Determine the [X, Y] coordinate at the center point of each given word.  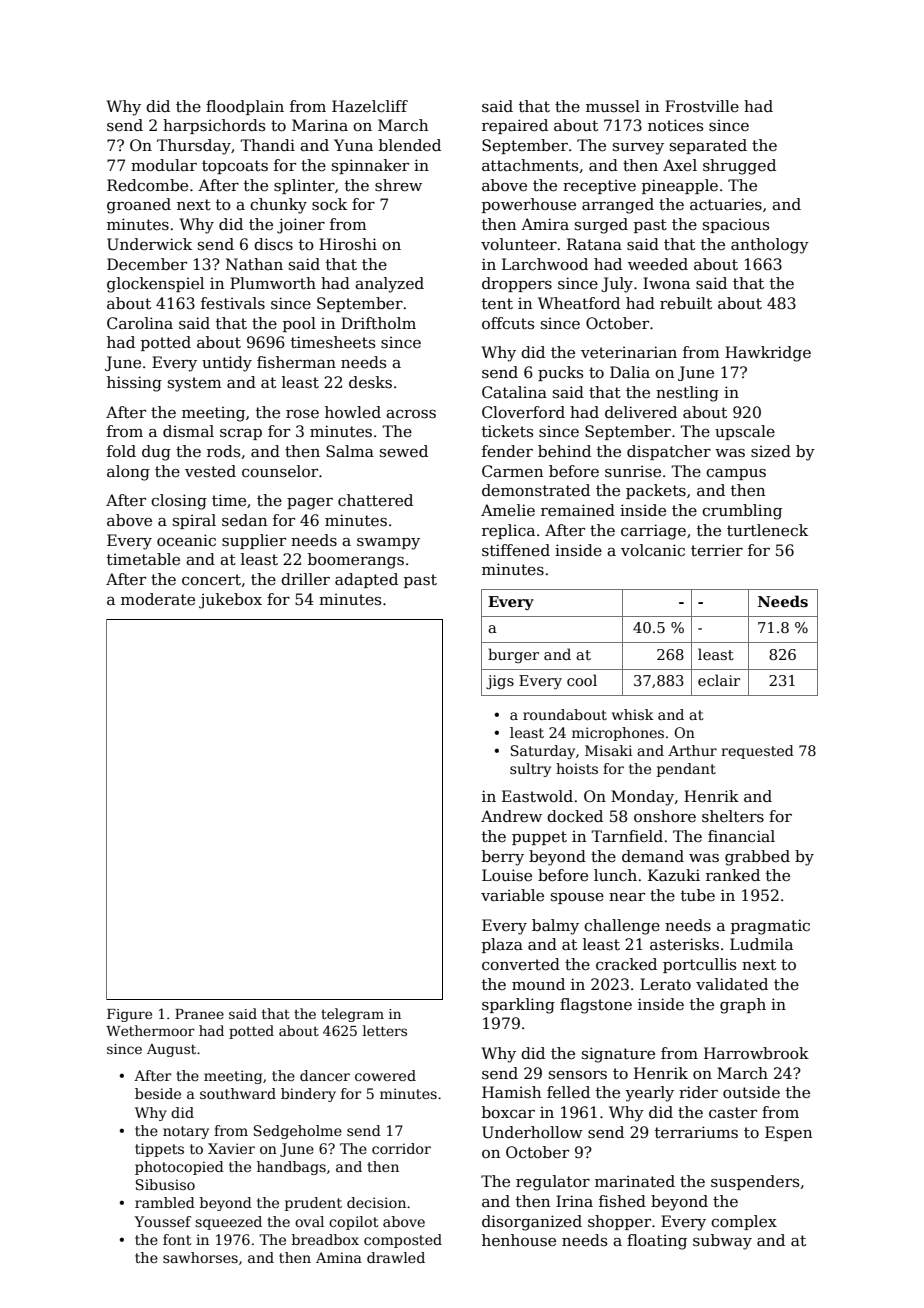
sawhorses [200, 1257]
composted [403, 1241]
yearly [649, 1094]
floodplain [245, 107]
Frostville [702, 106]
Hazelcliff [370, 106]
